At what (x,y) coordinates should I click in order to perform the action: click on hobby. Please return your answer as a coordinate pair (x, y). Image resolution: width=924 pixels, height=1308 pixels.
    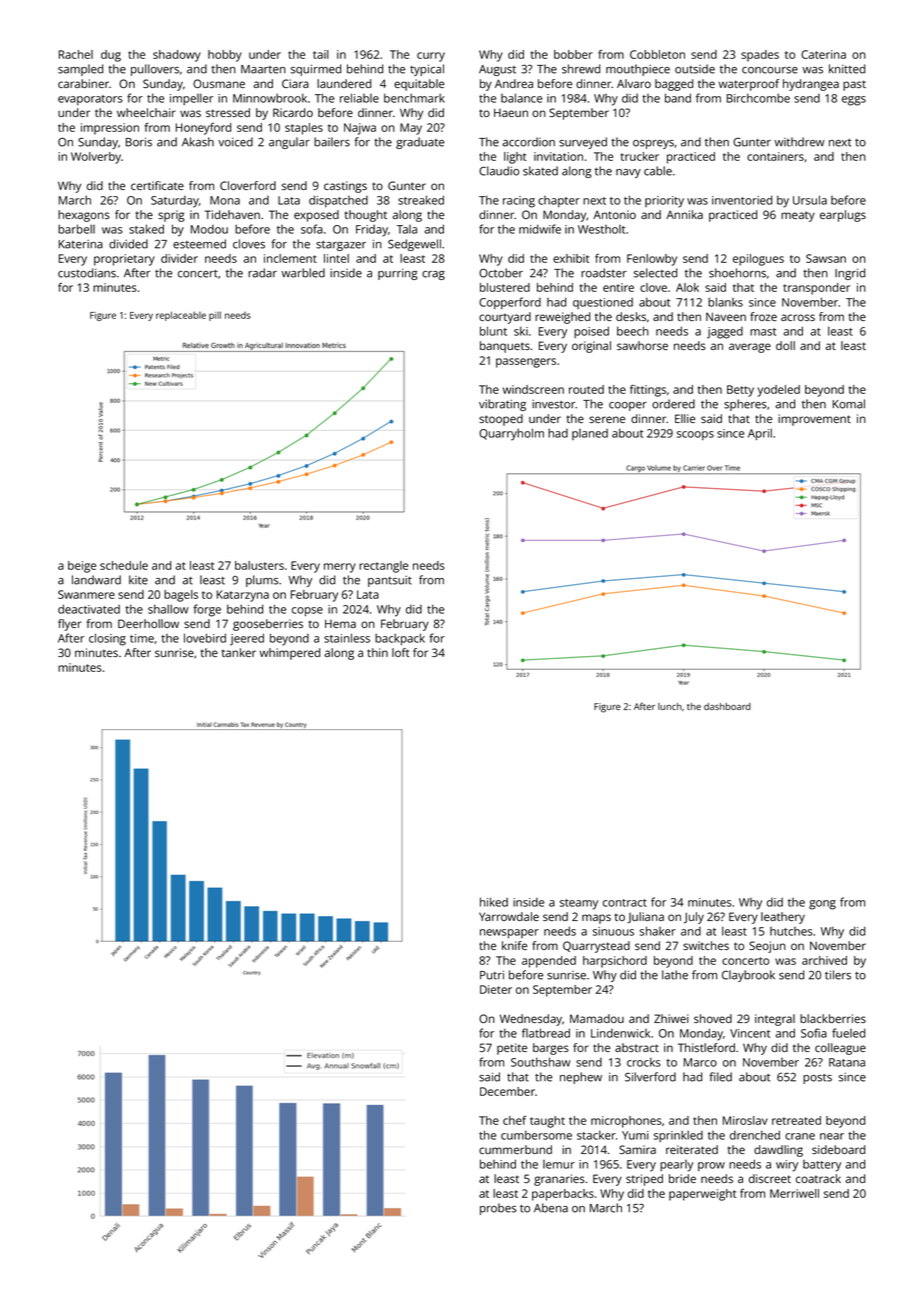
    Looking at the image, I should click on (225, 56).
